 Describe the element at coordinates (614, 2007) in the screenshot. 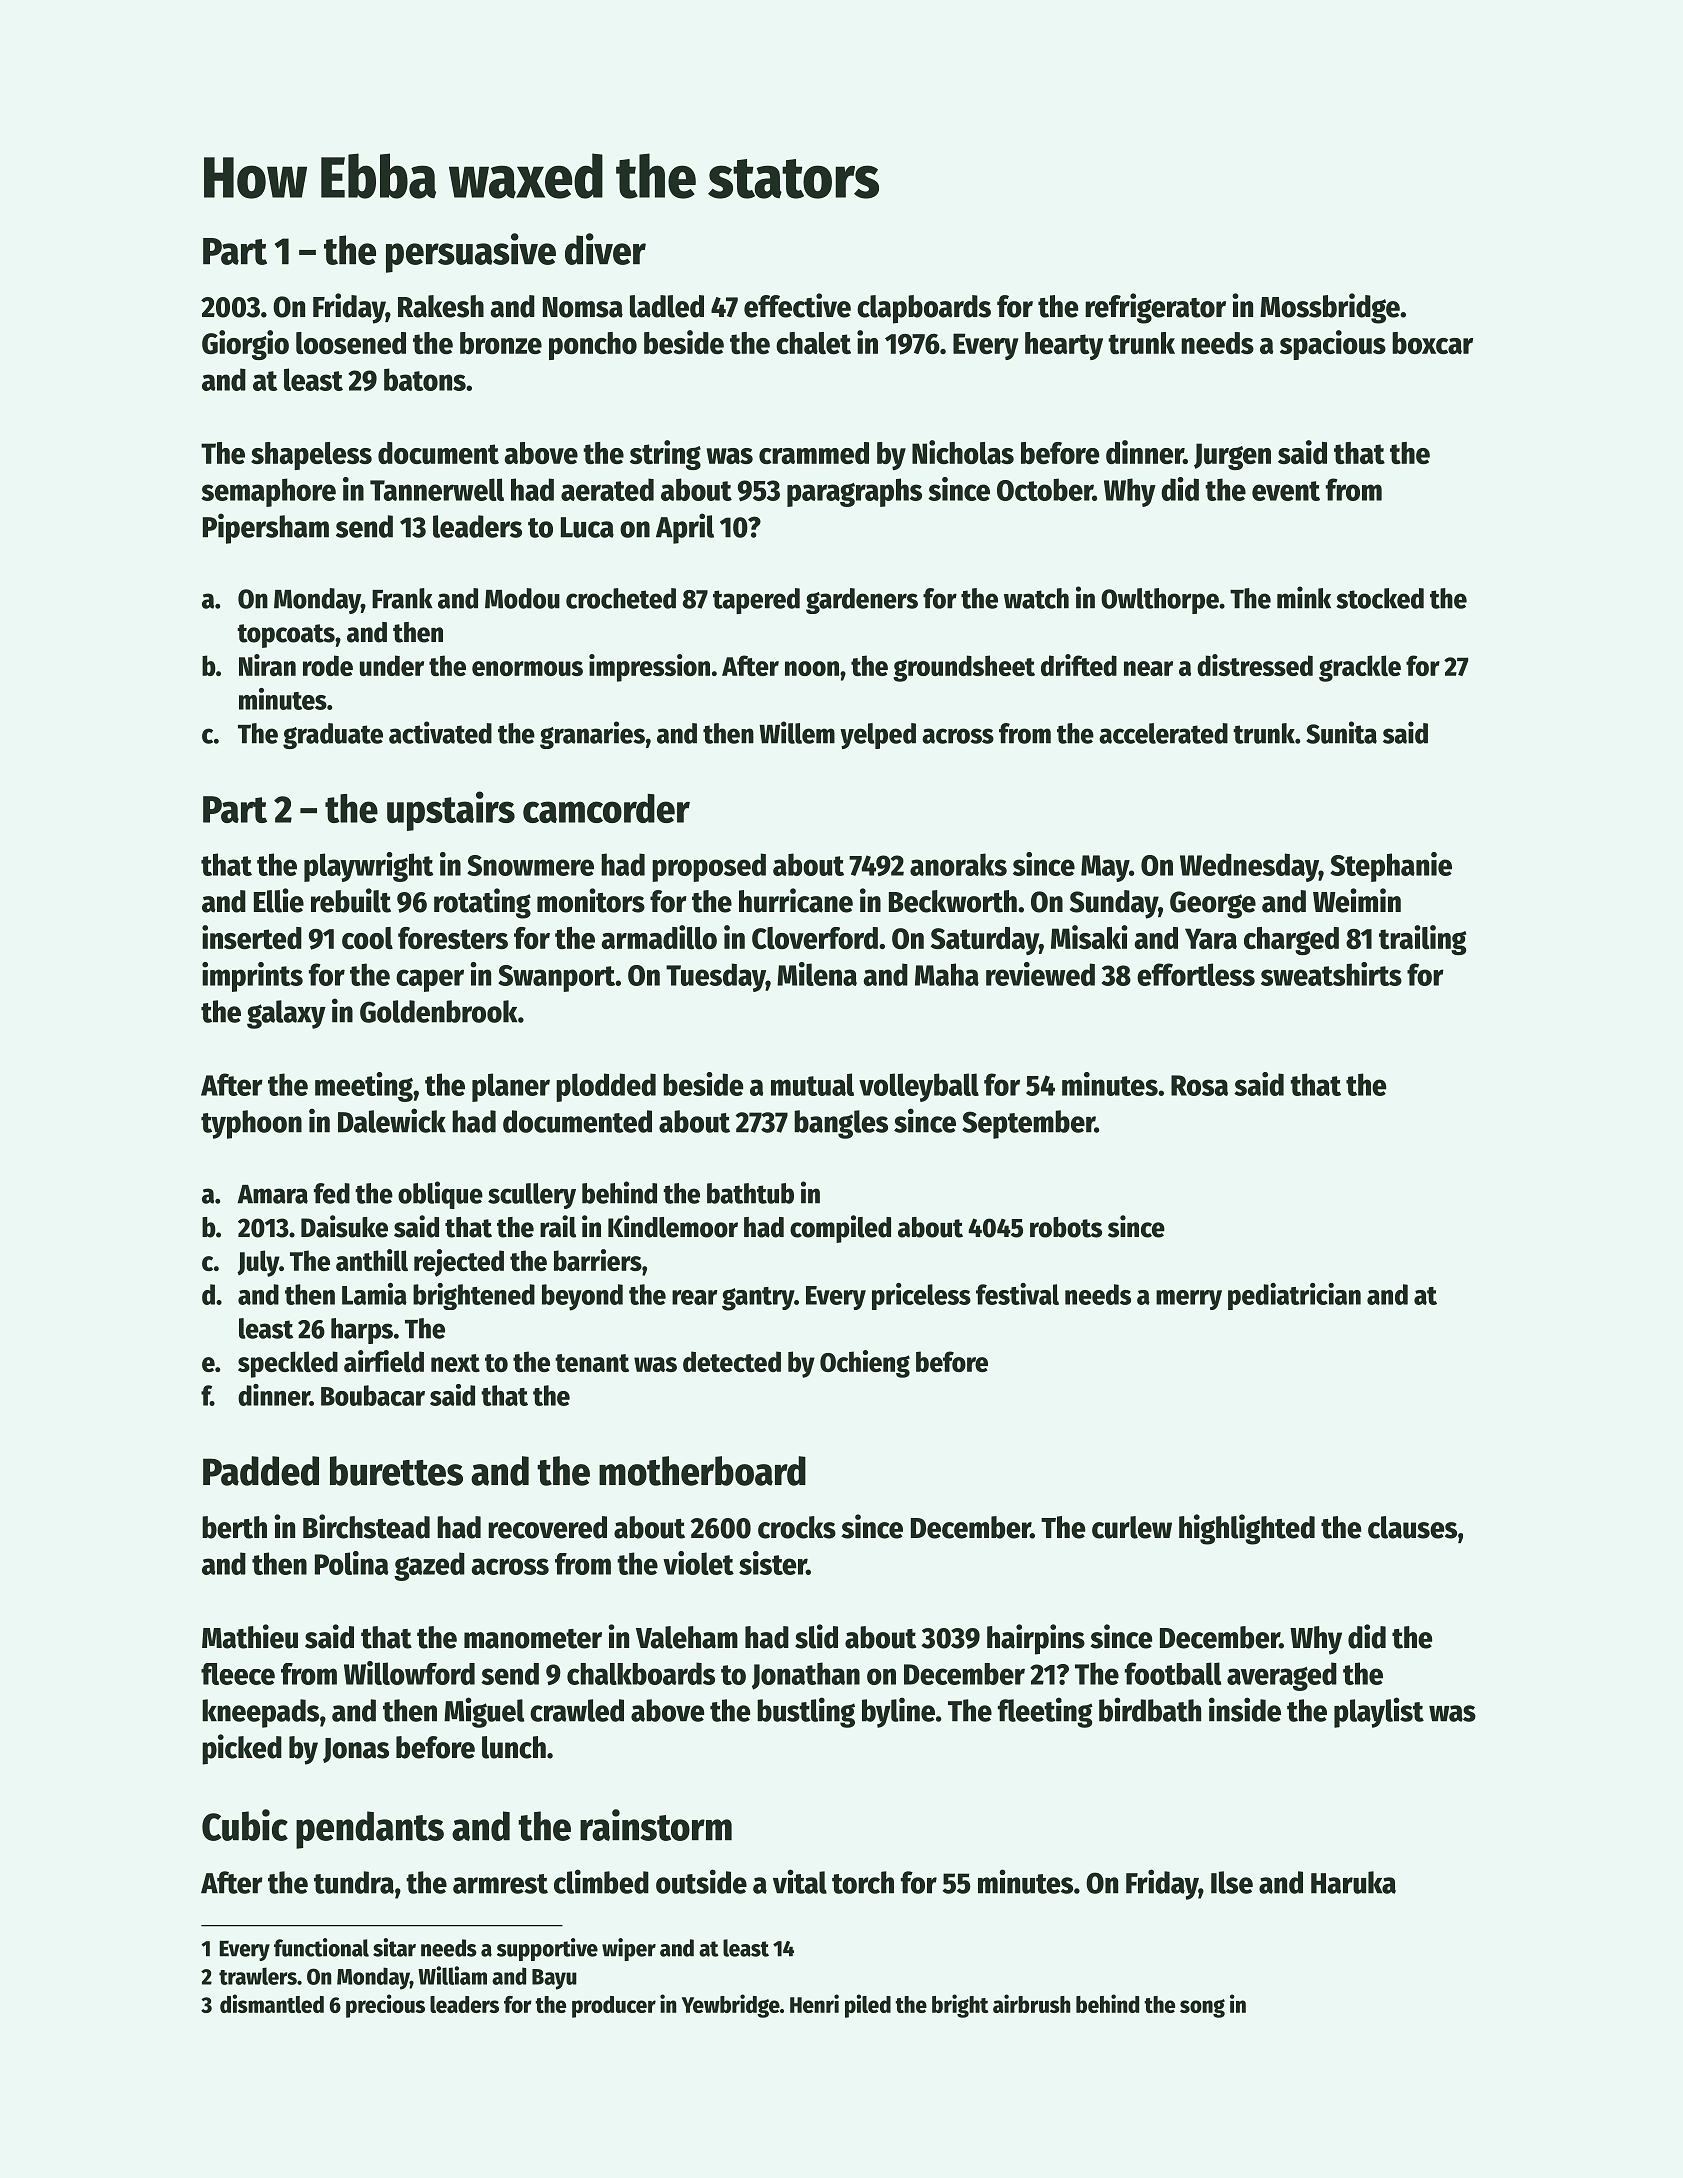

I see `producer` at that location.
